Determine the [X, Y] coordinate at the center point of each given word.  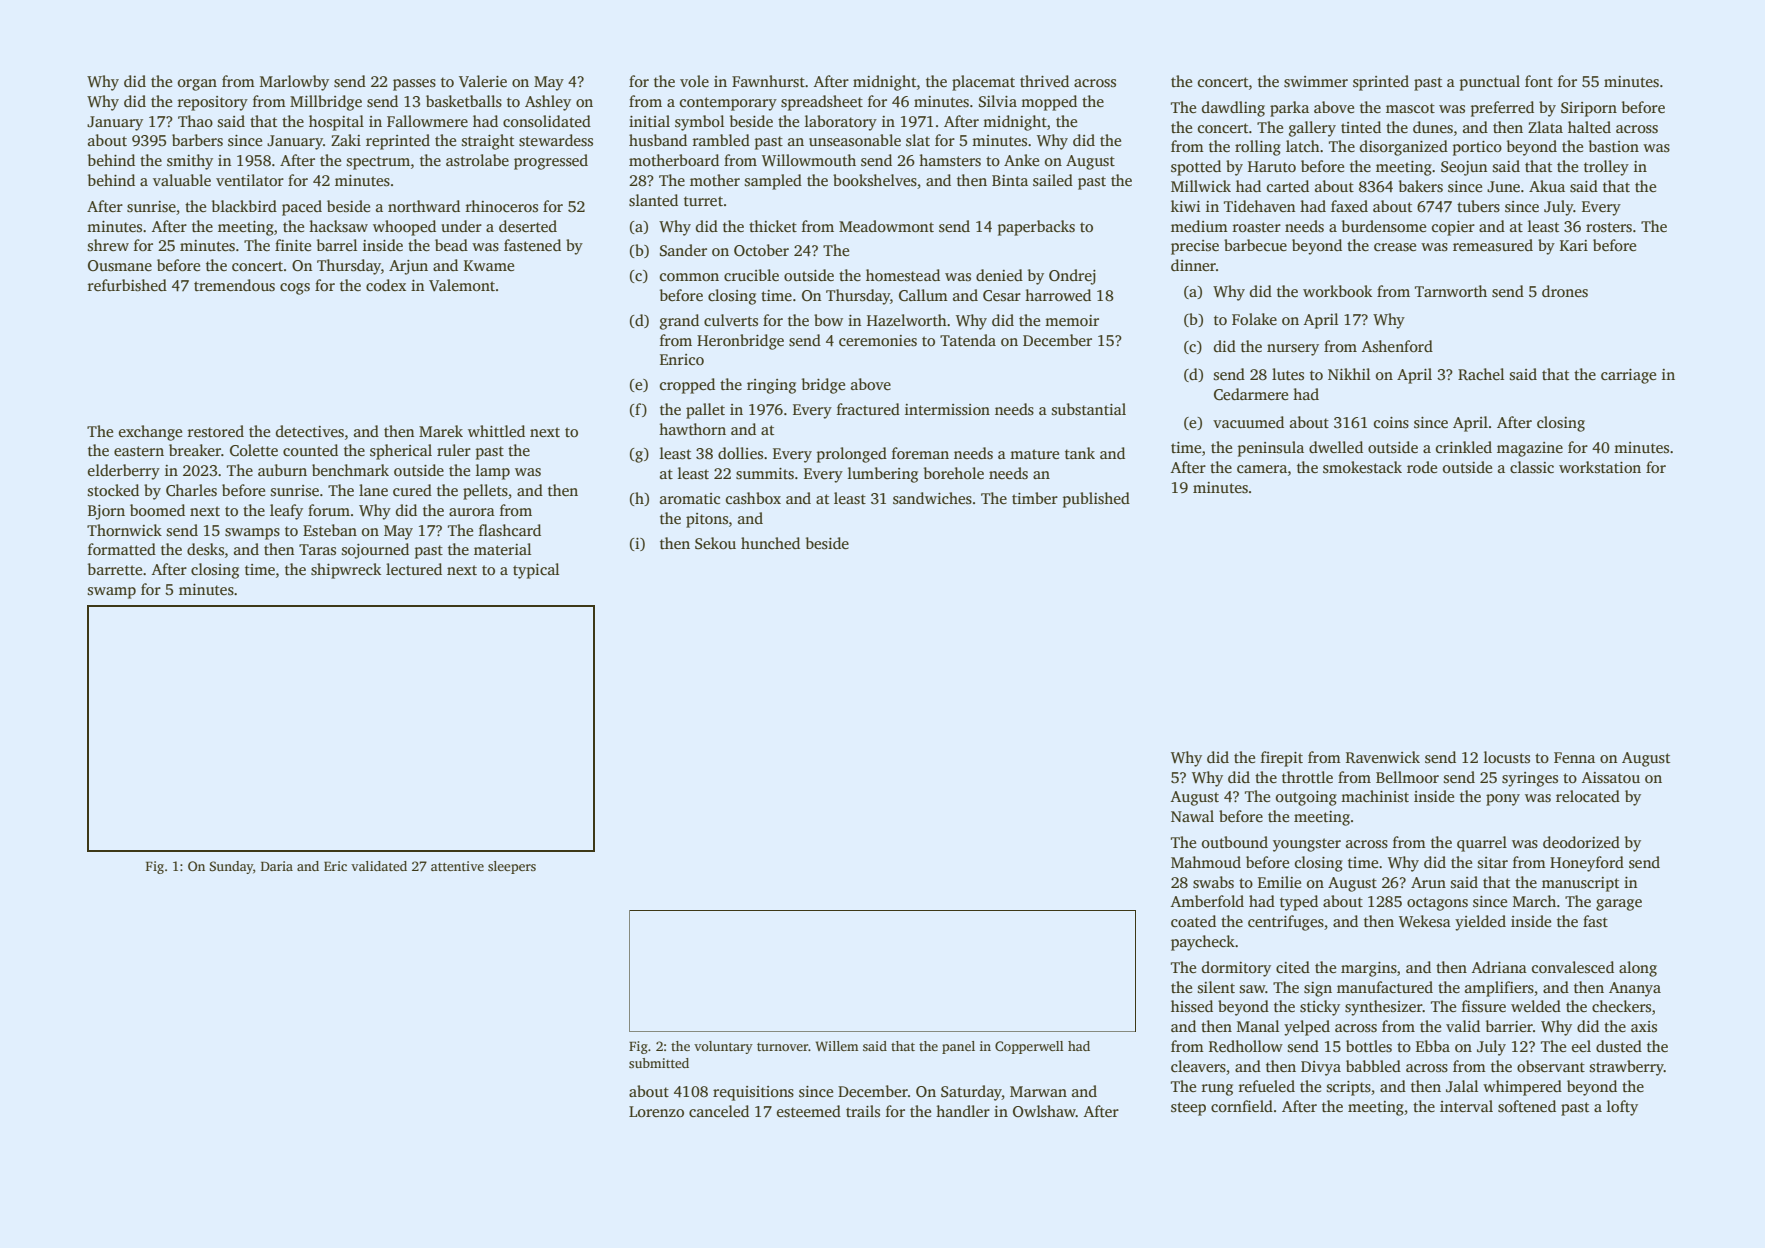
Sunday [231, 867]
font [1539, 81]
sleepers [512, 867]
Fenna [1574, 757]
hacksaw [338, 226]
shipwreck [346, 571]
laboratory [841, 123]
